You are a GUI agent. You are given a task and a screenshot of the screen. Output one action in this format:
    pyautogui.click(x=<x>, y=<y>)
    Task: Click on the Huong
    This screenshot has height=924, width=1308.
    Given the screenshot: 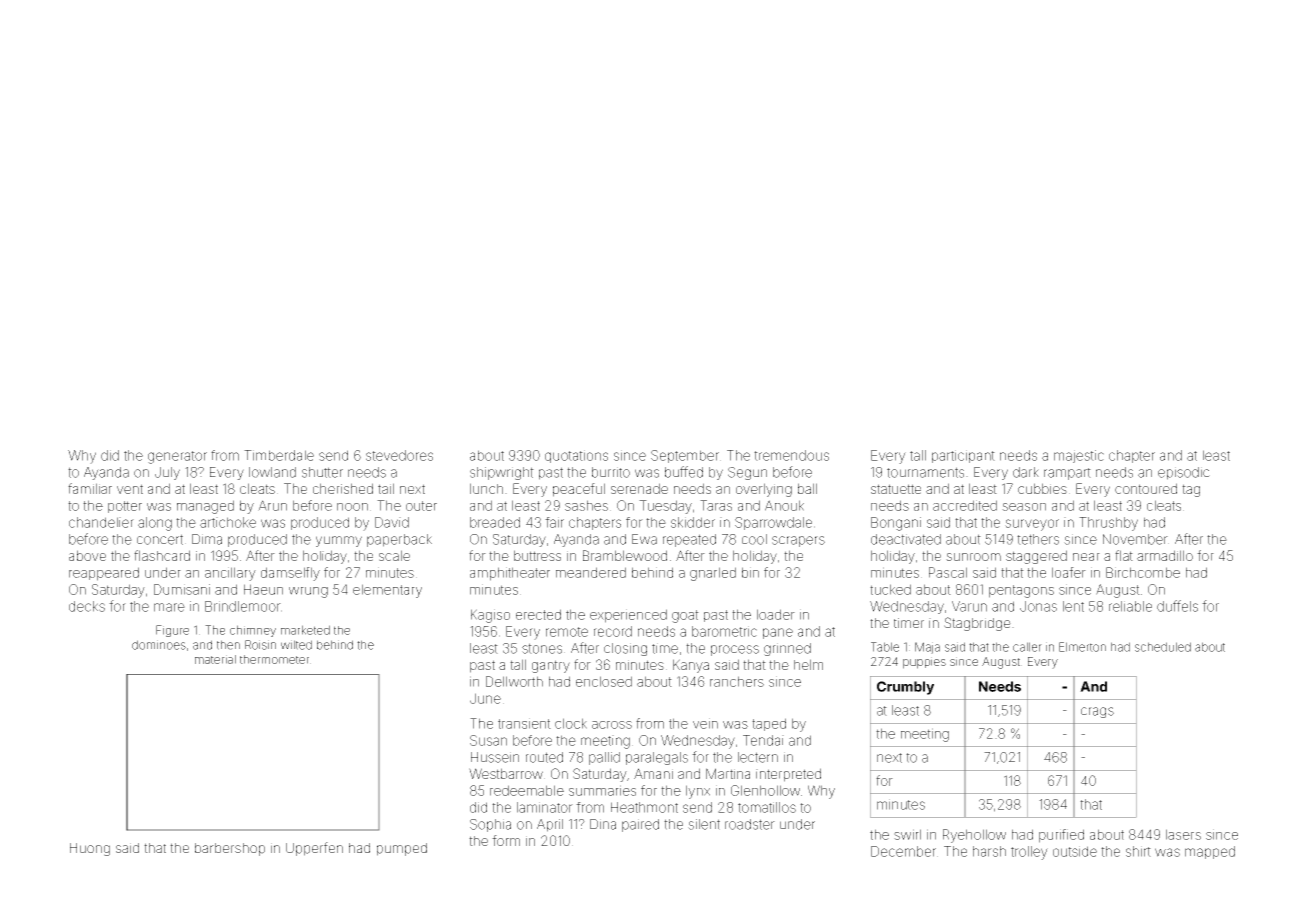 What is the action you would take?
    pyautogui.click(x=90, y=849)
